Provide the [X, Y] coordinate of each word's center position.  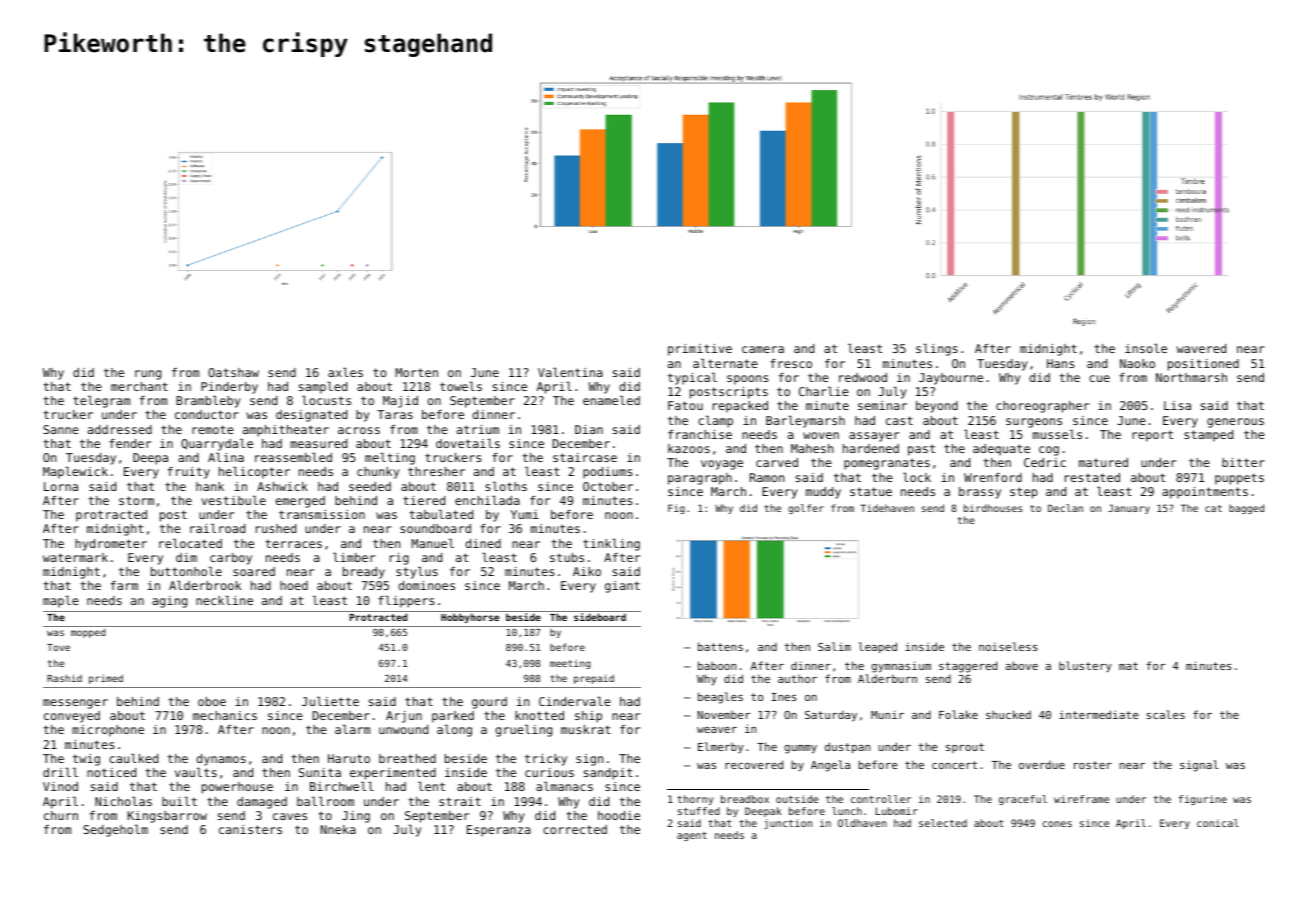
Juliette [330, 701]
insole [1146, 348]
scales [1165, 714]
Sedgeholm [115, 830]
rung [148, 375]
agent [692, 836]
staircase [585, 457]
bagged [1246, 509]
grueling [524, 730]
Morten [416, 372]
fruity [189, 473]
